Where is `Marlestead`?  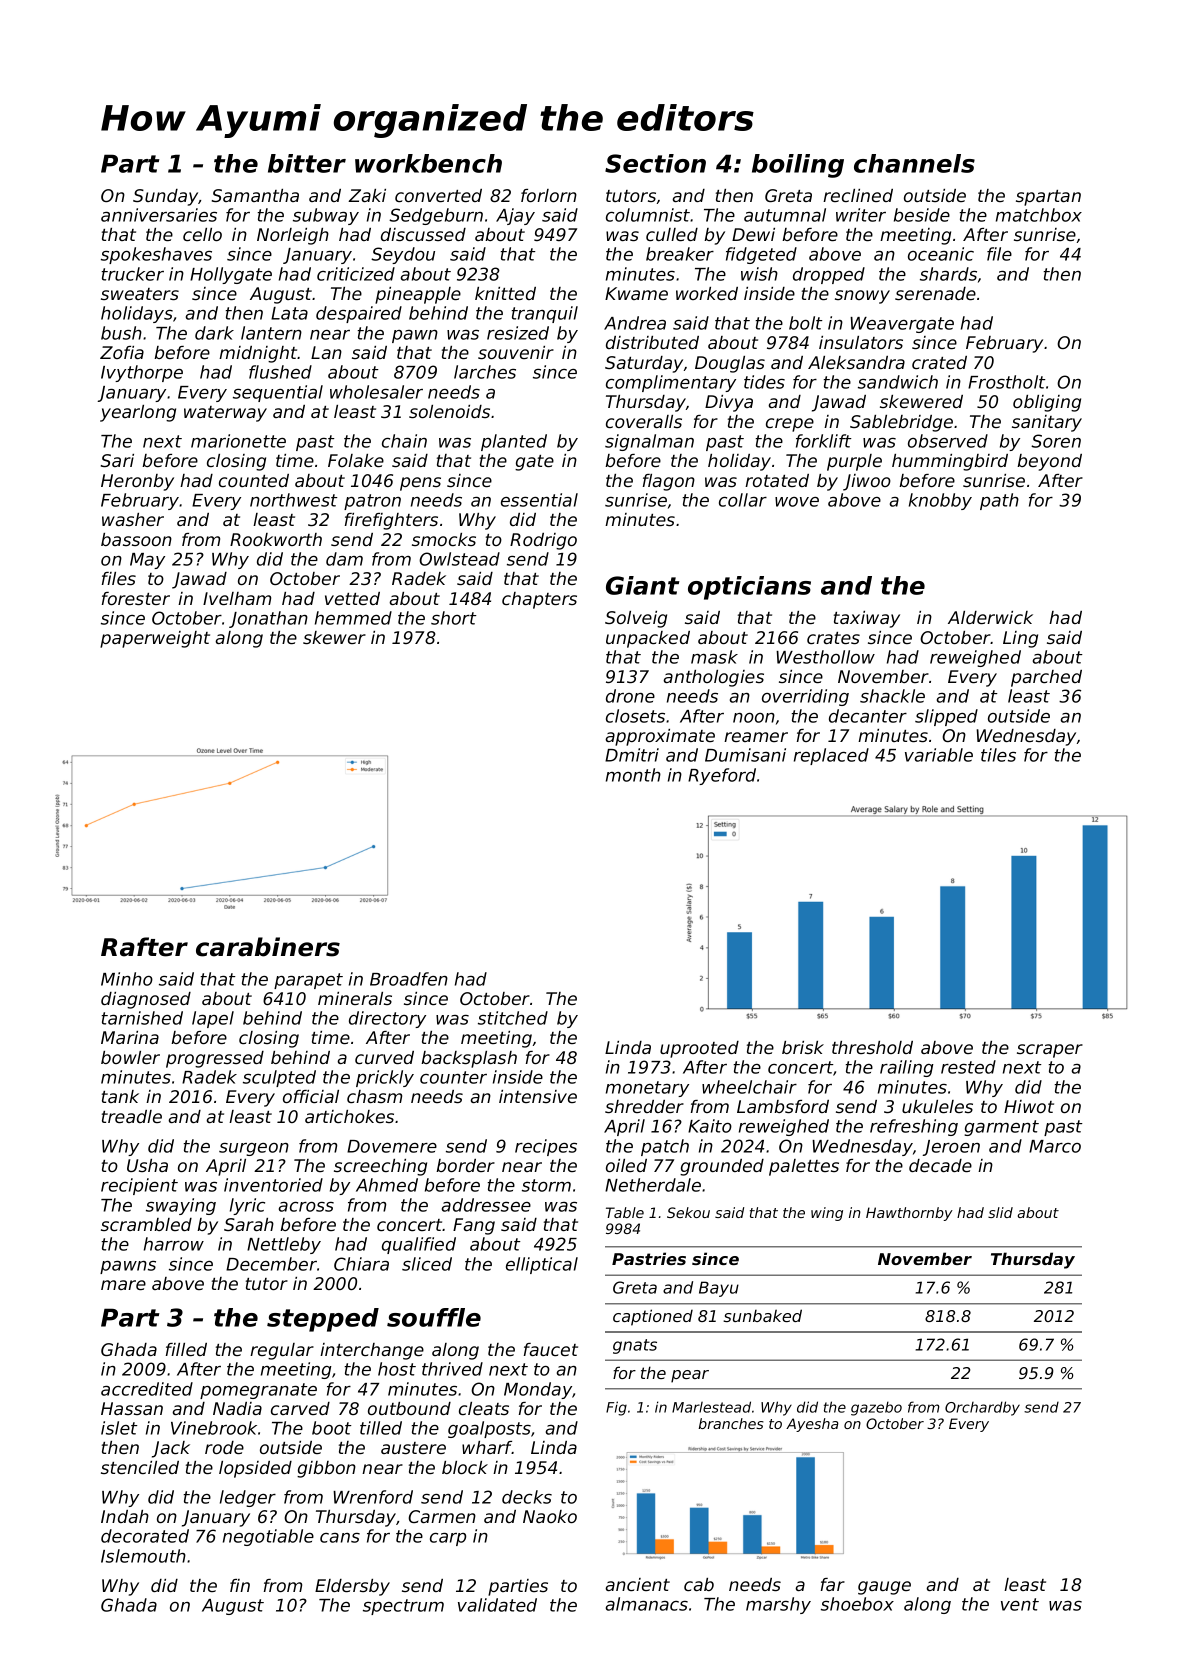
Marlestead is located at coordinates (711, 1407).
